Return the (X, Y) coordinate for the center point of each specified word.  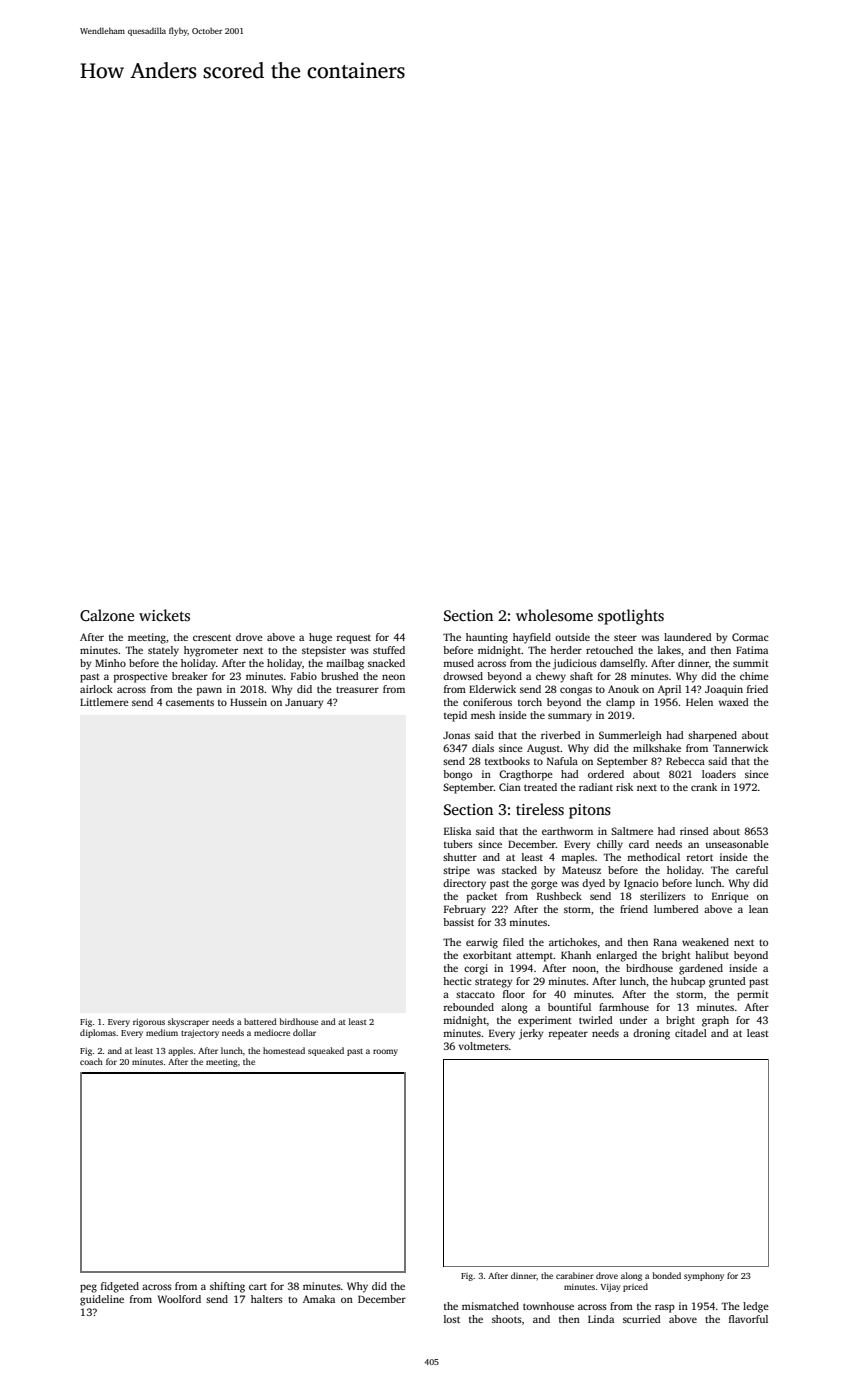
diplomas (98, 1033)
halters (267, 1299)
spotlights (631, 617)
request (354, 639)
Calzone (107, 615)
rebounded (469, 1007)
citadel (691, 1033)
